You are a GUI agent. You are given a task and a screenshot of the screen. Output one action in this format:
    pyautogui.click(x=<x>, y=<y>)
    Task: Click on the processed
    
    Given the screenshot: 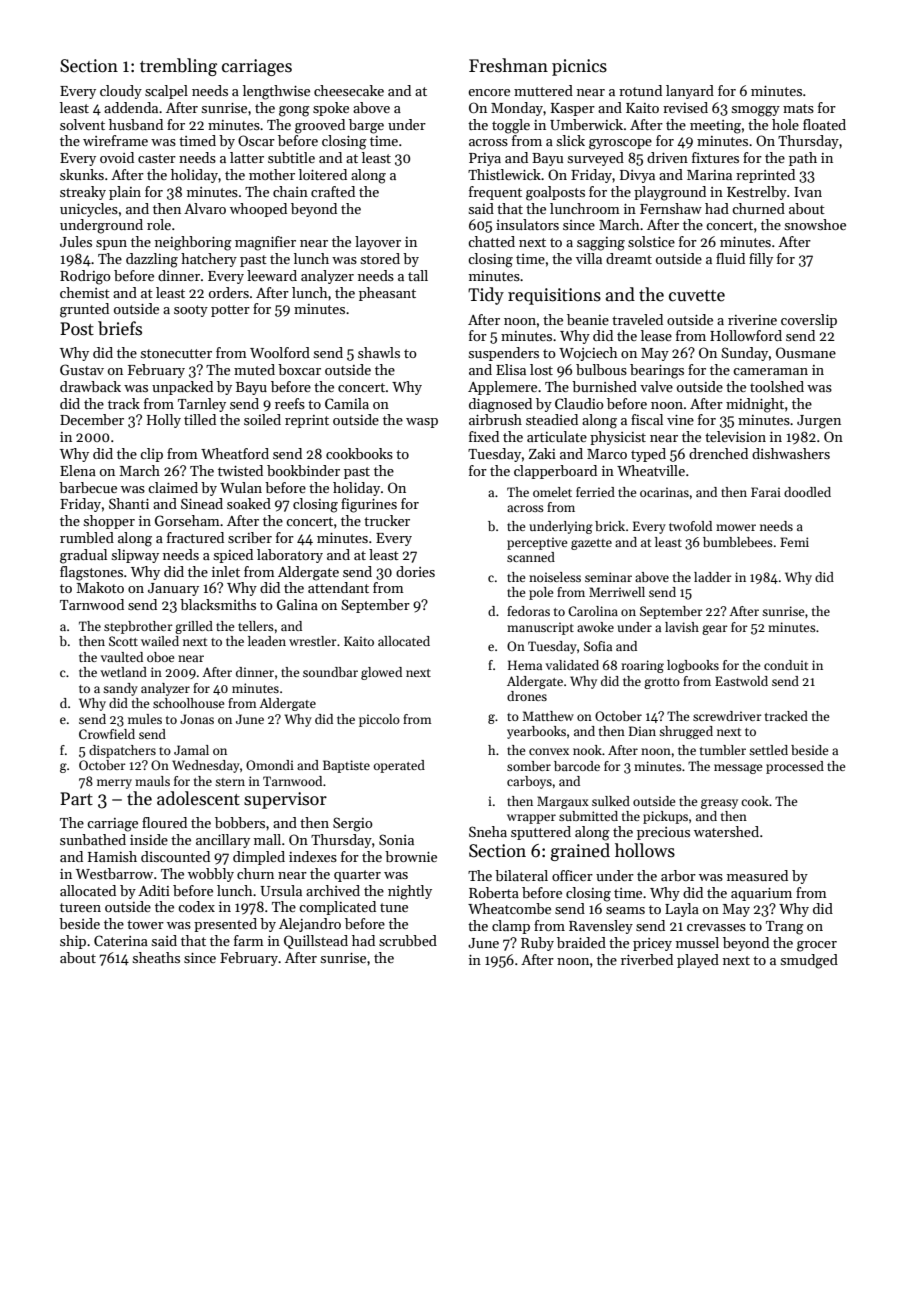 What is the action you would take?
    pyautogui.click(x=795, y=767)
